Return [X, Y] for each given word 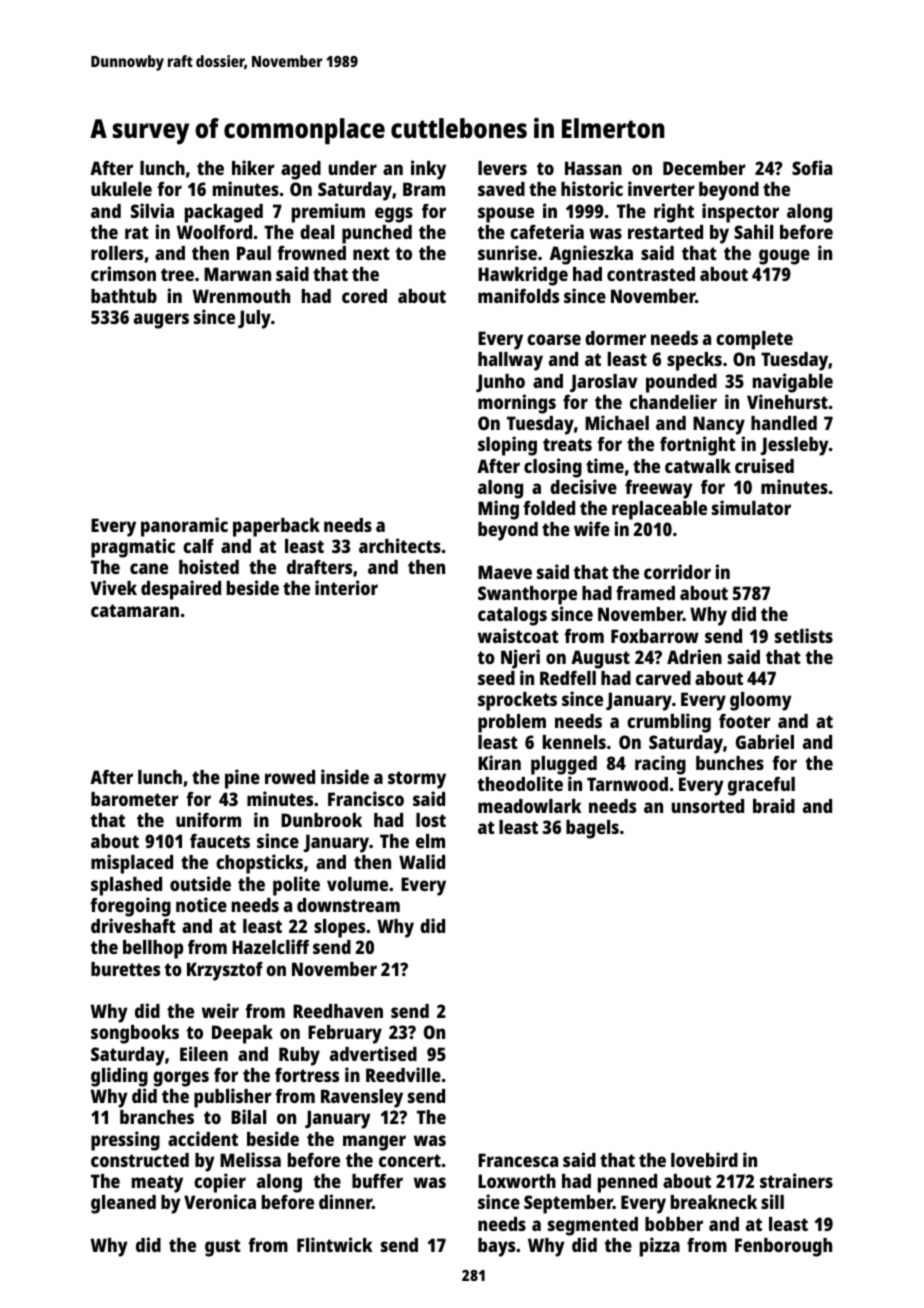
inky [428, 170]
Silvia [152, 210]
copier [220, 1183]
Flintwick [335, 1244]
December [704, 168]
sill [772, 1201]
